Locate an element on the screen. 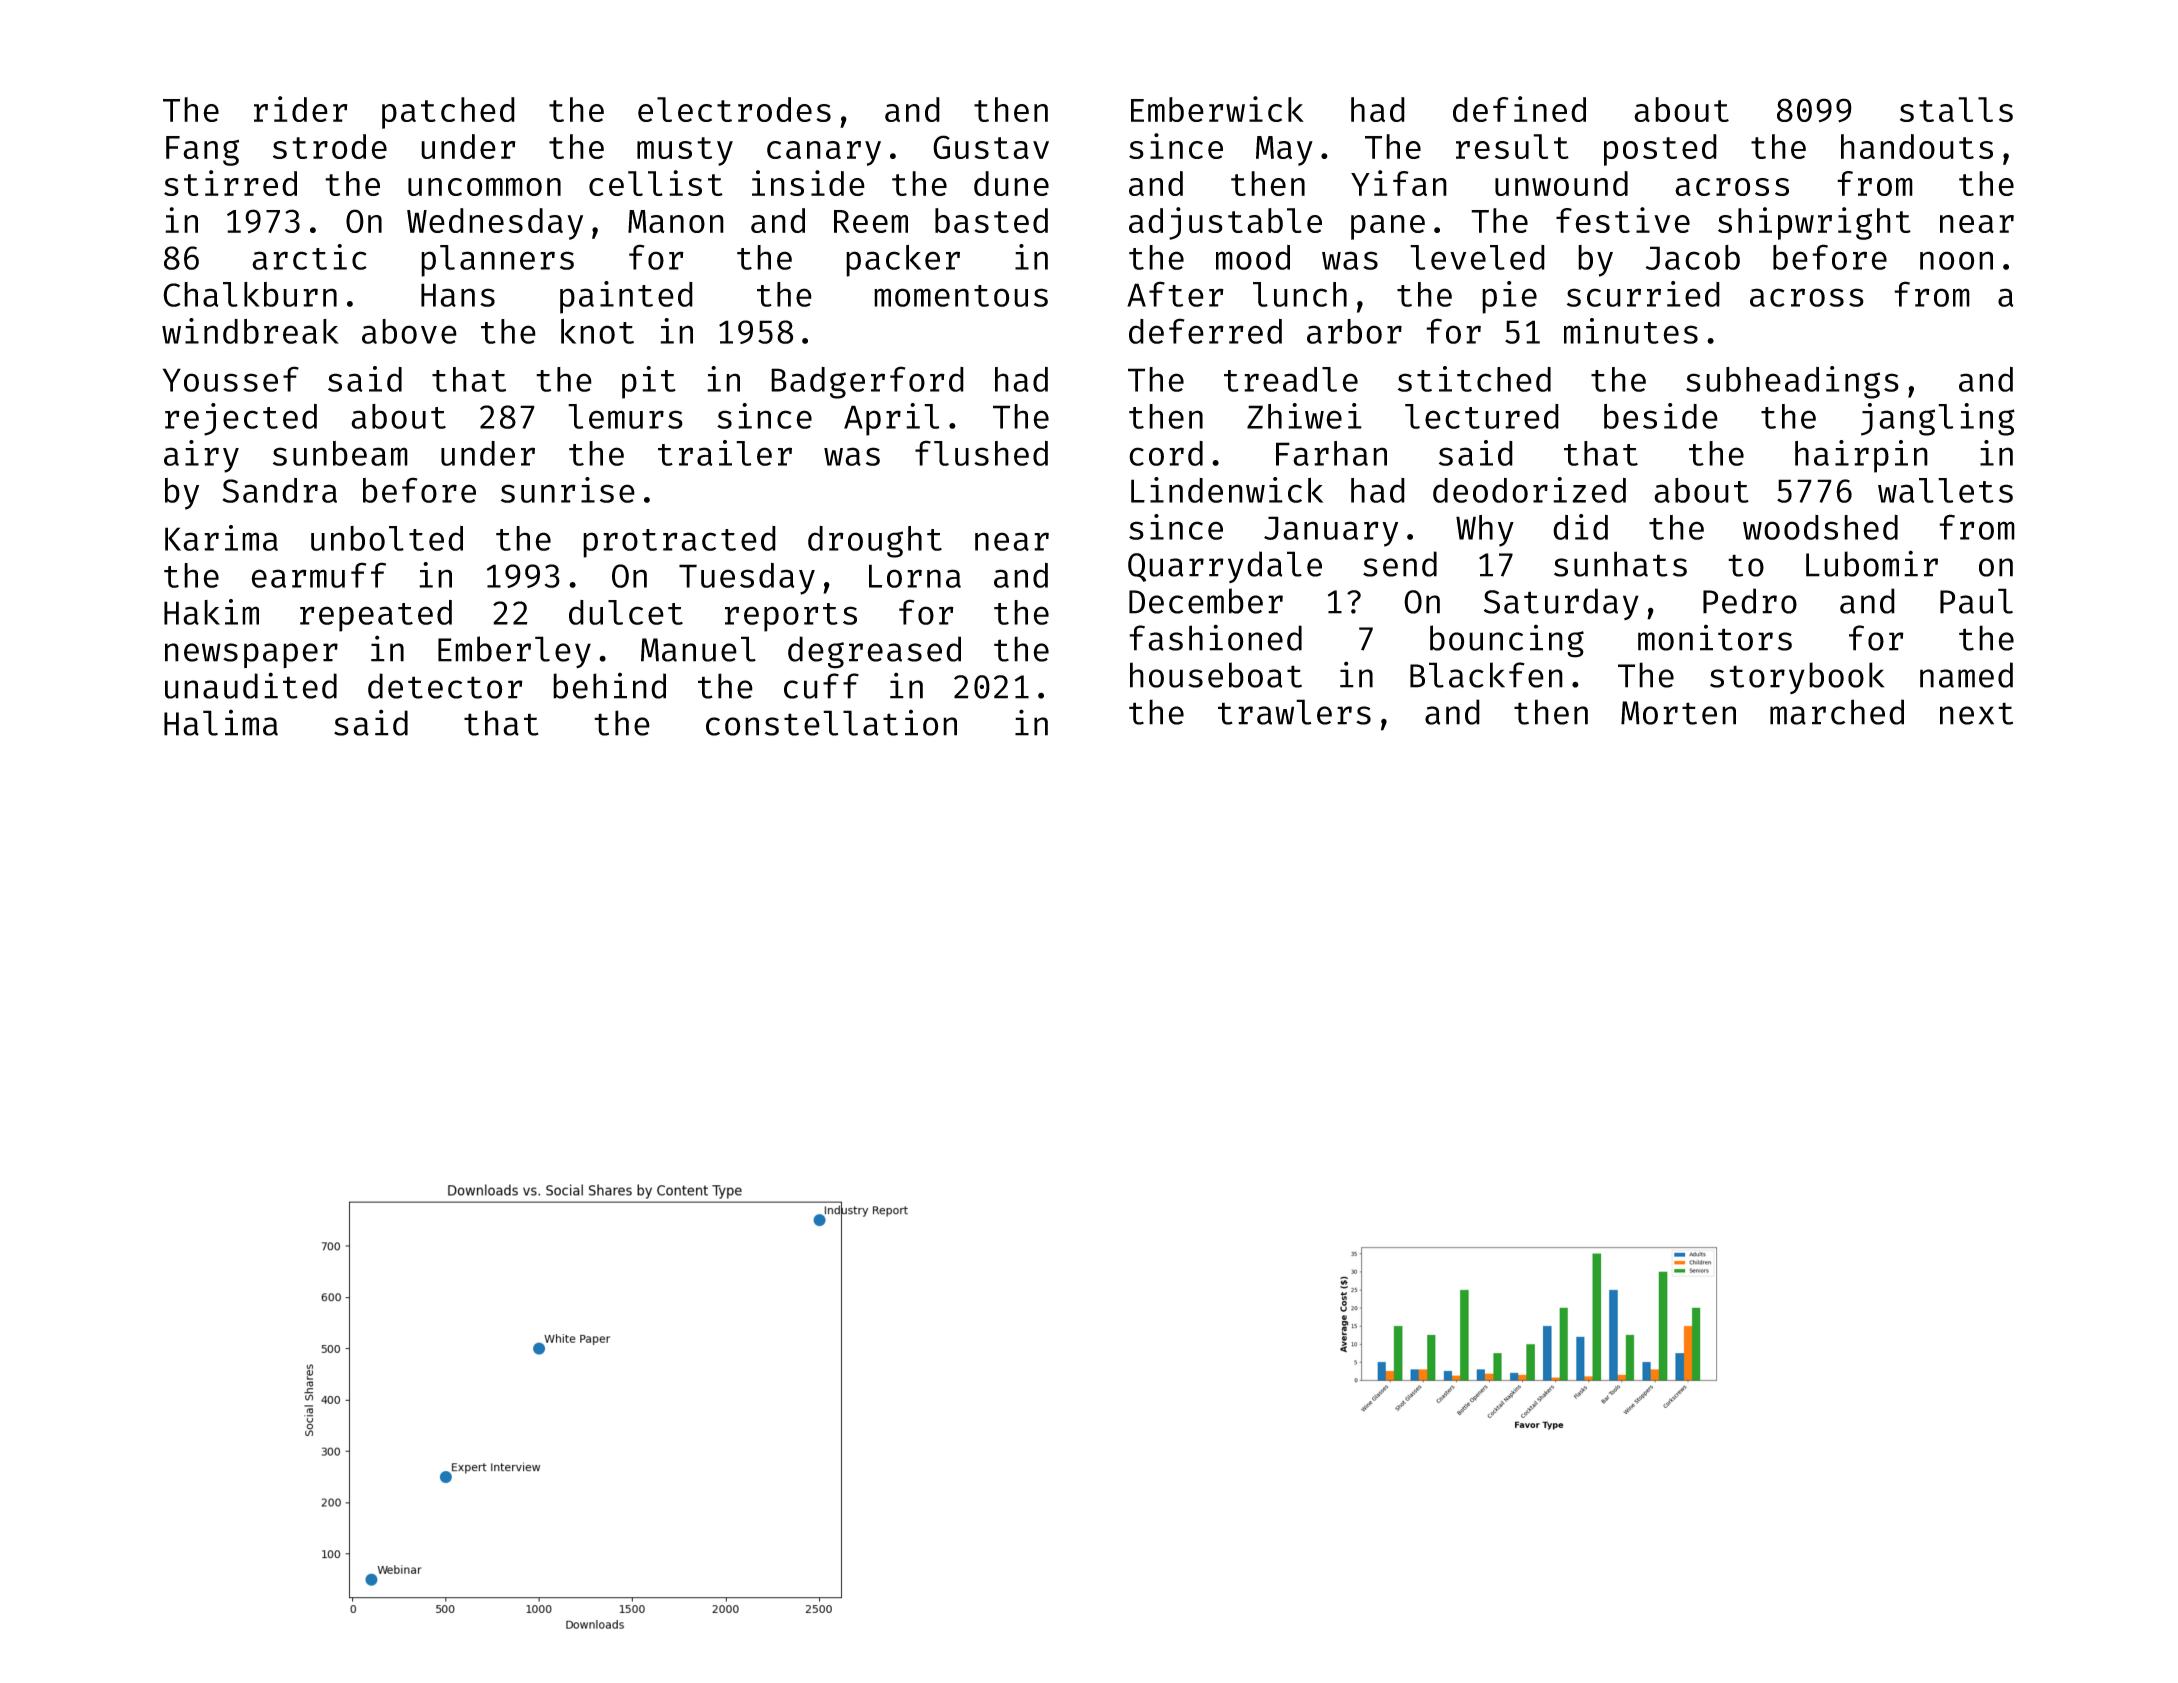 The height and width of the screenshot is (1683, 2178). trawlers is located at coordinates (1294, 712).
